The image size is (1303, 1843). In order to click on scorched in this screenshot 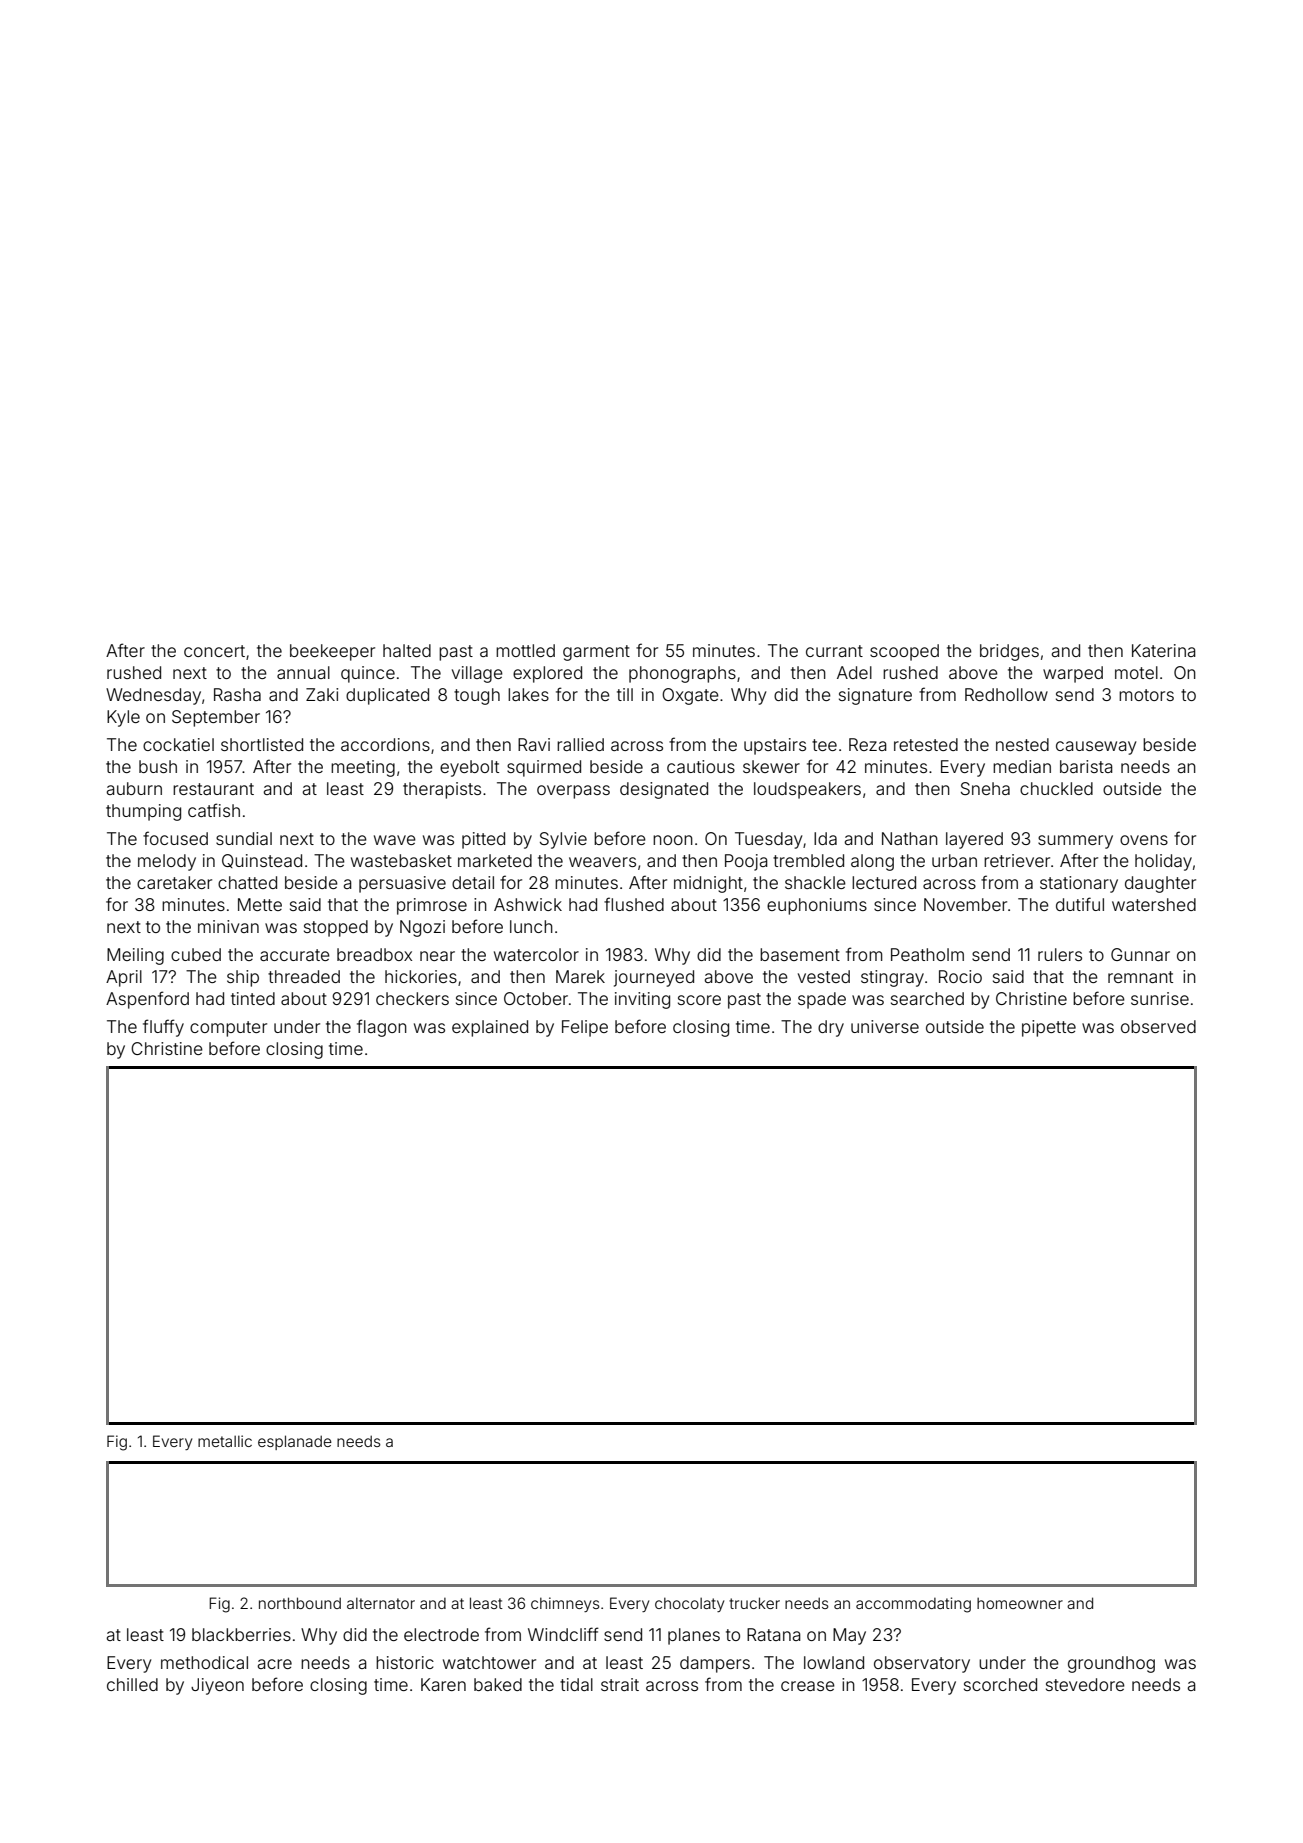, I will do `click(1000, 1684)`.
